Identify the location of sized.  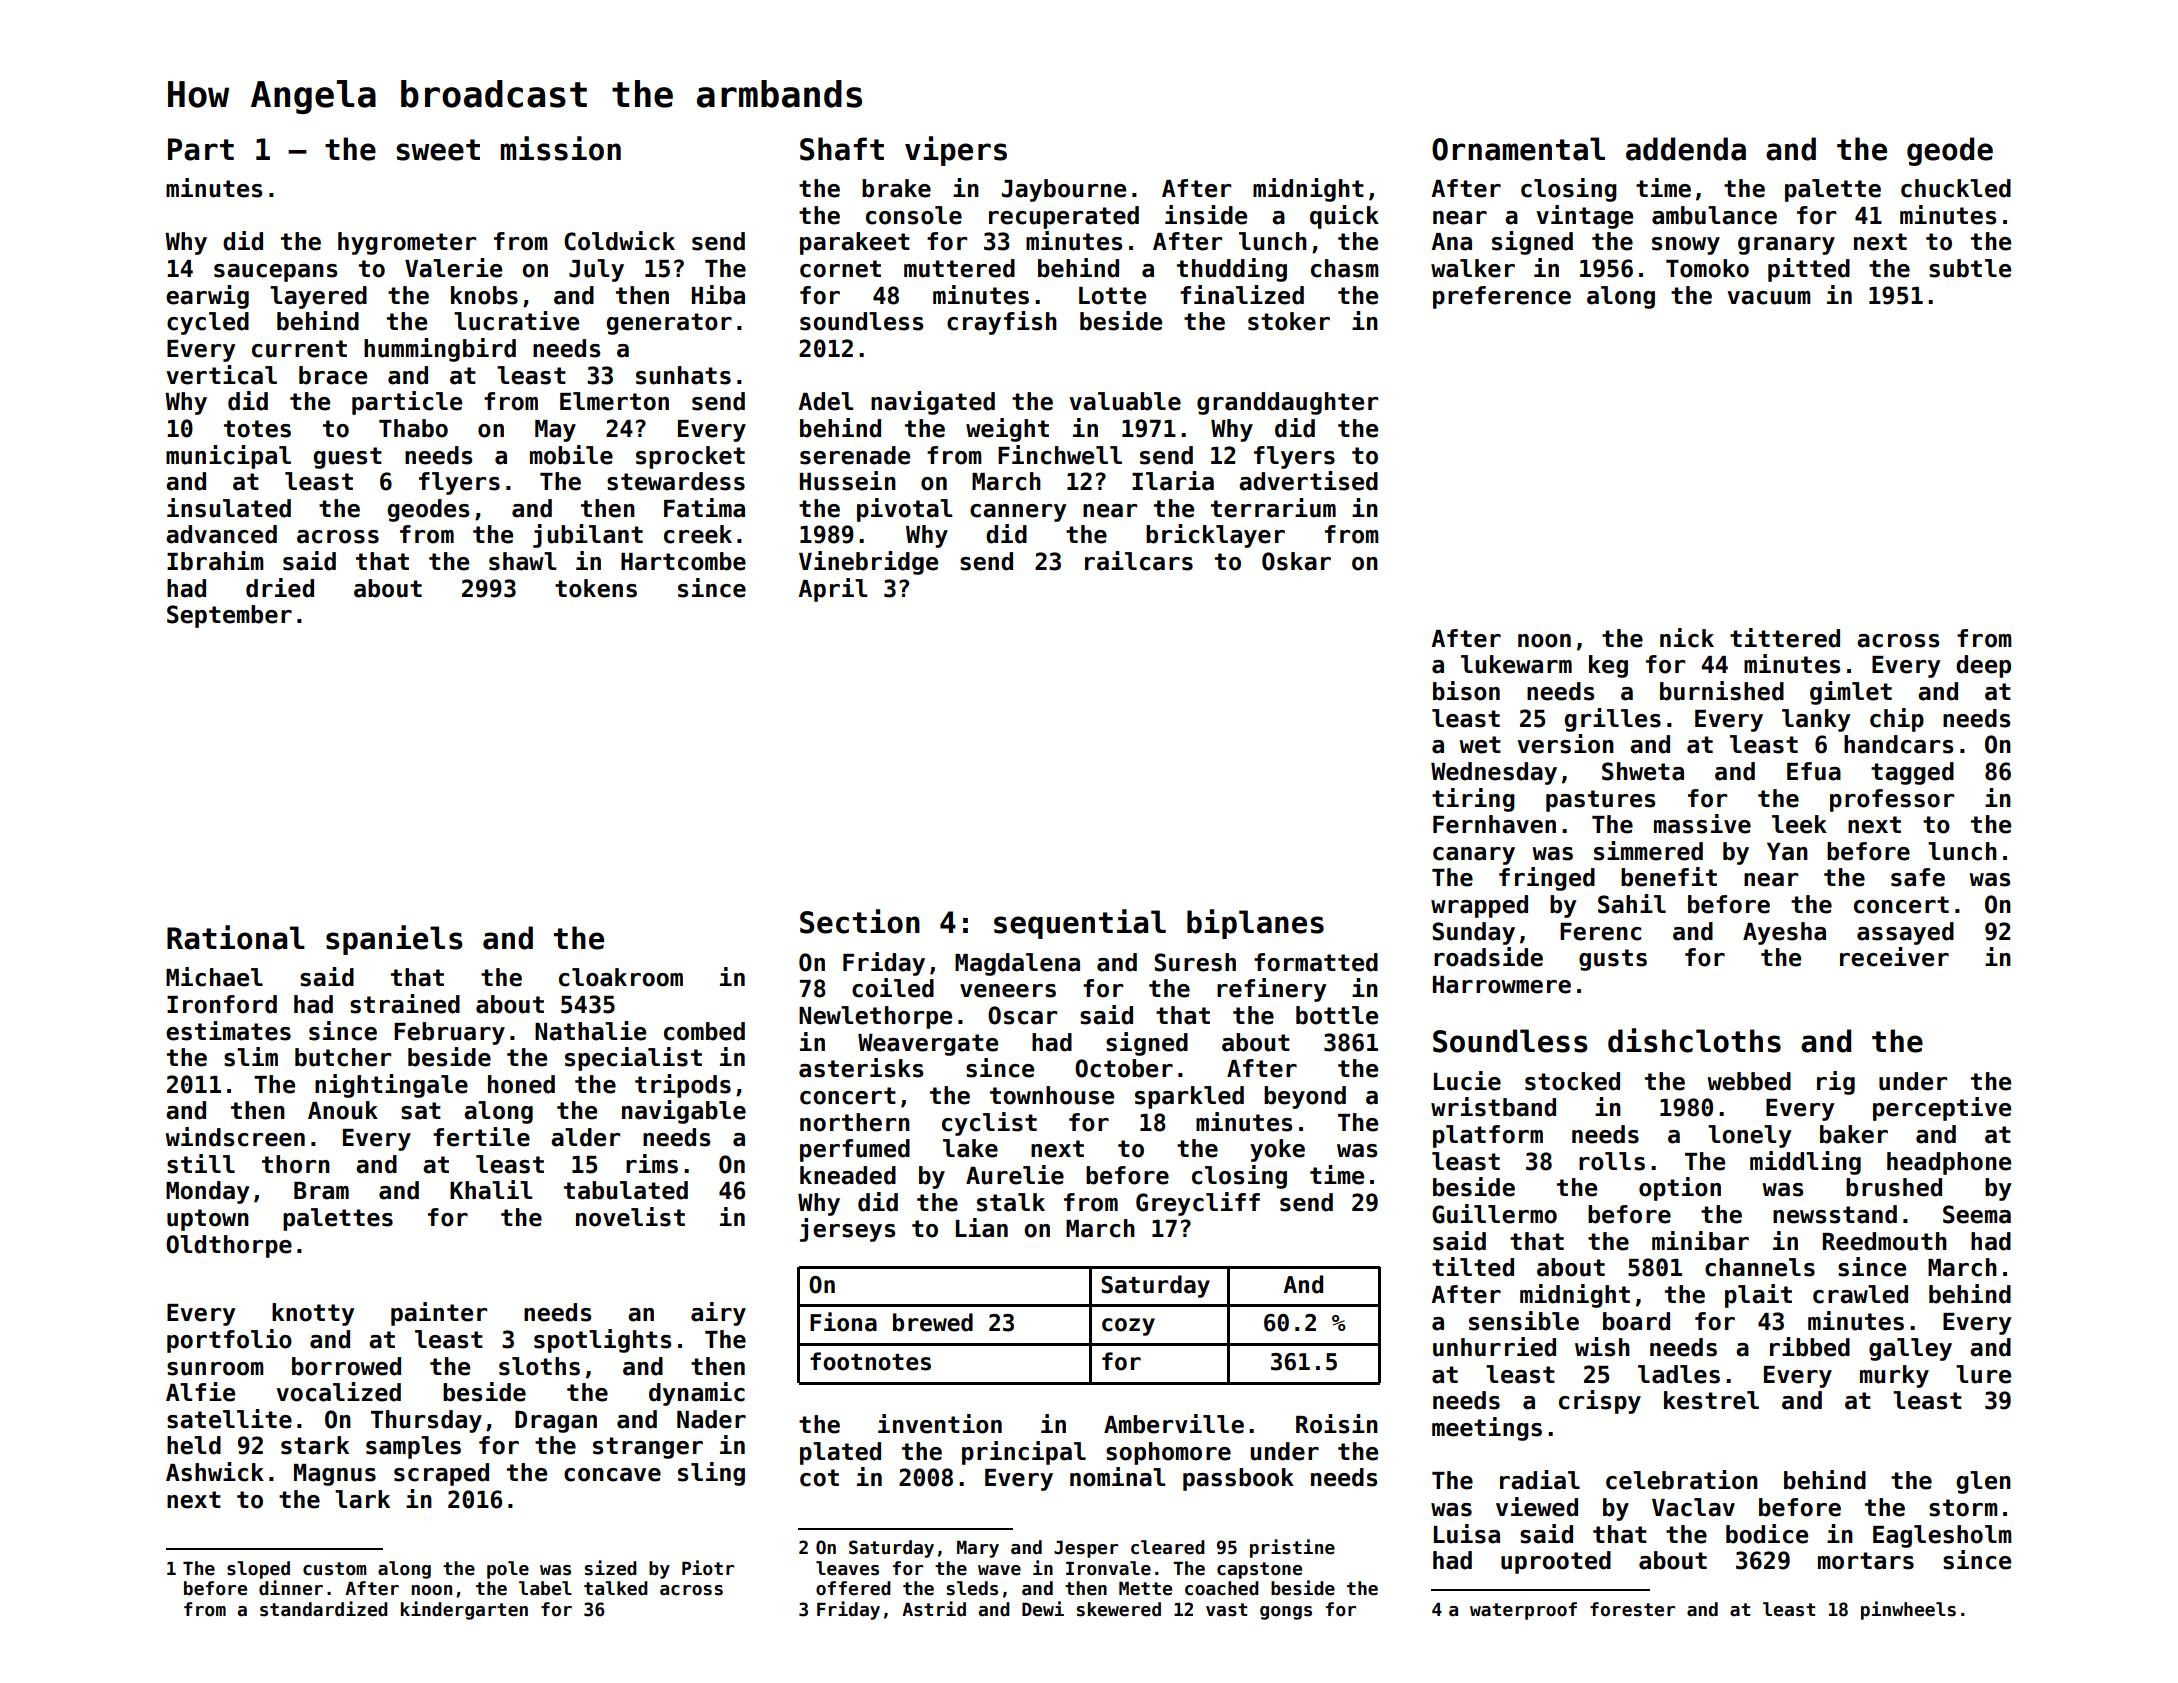
(611, 1568).
